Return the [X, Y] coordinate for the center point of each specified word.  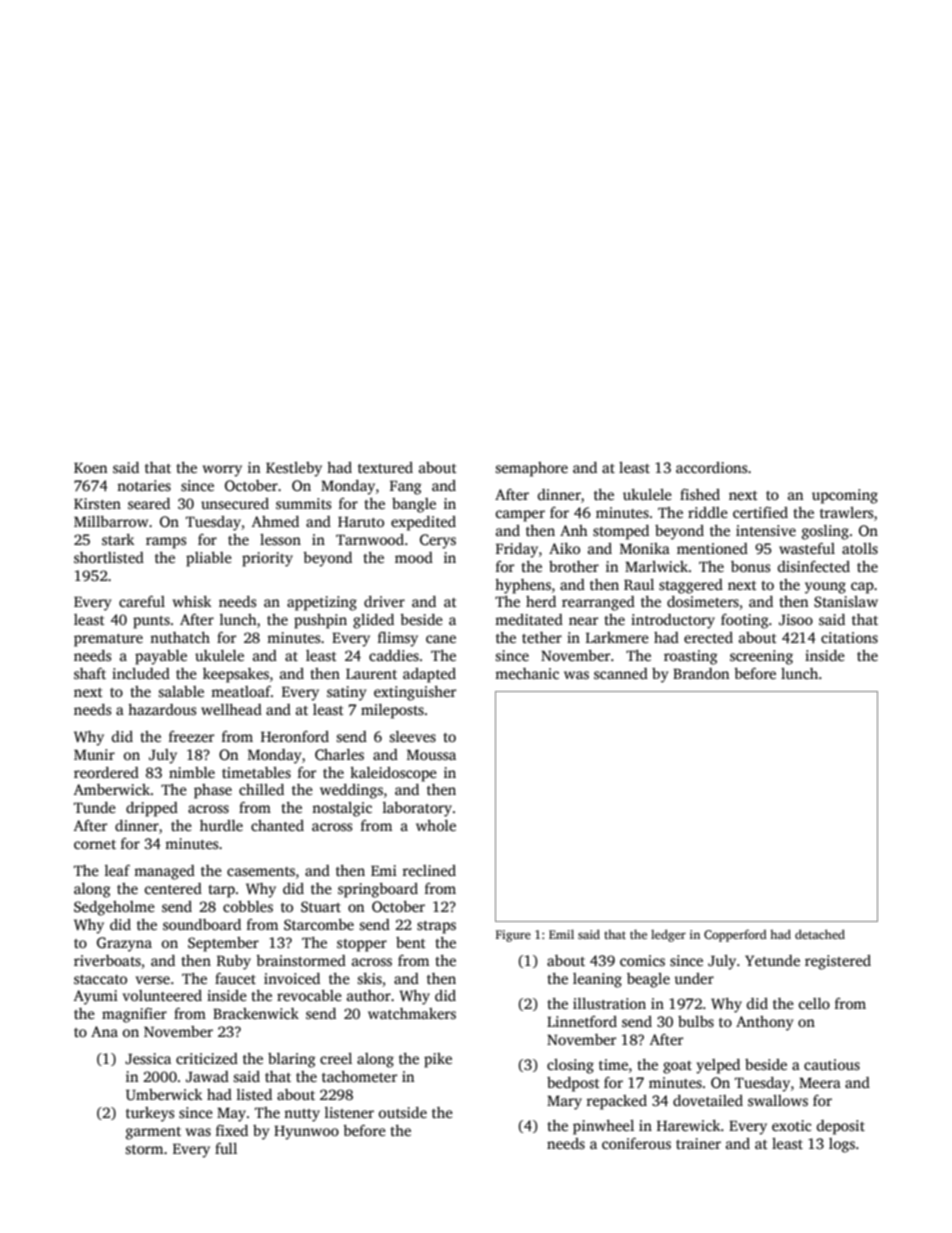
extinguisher [415, 693]
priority [267, 559]
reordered [106, 772]
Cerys [438, 541]
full [226, 1148]
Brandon [701, 673]
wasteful [807, 548]
